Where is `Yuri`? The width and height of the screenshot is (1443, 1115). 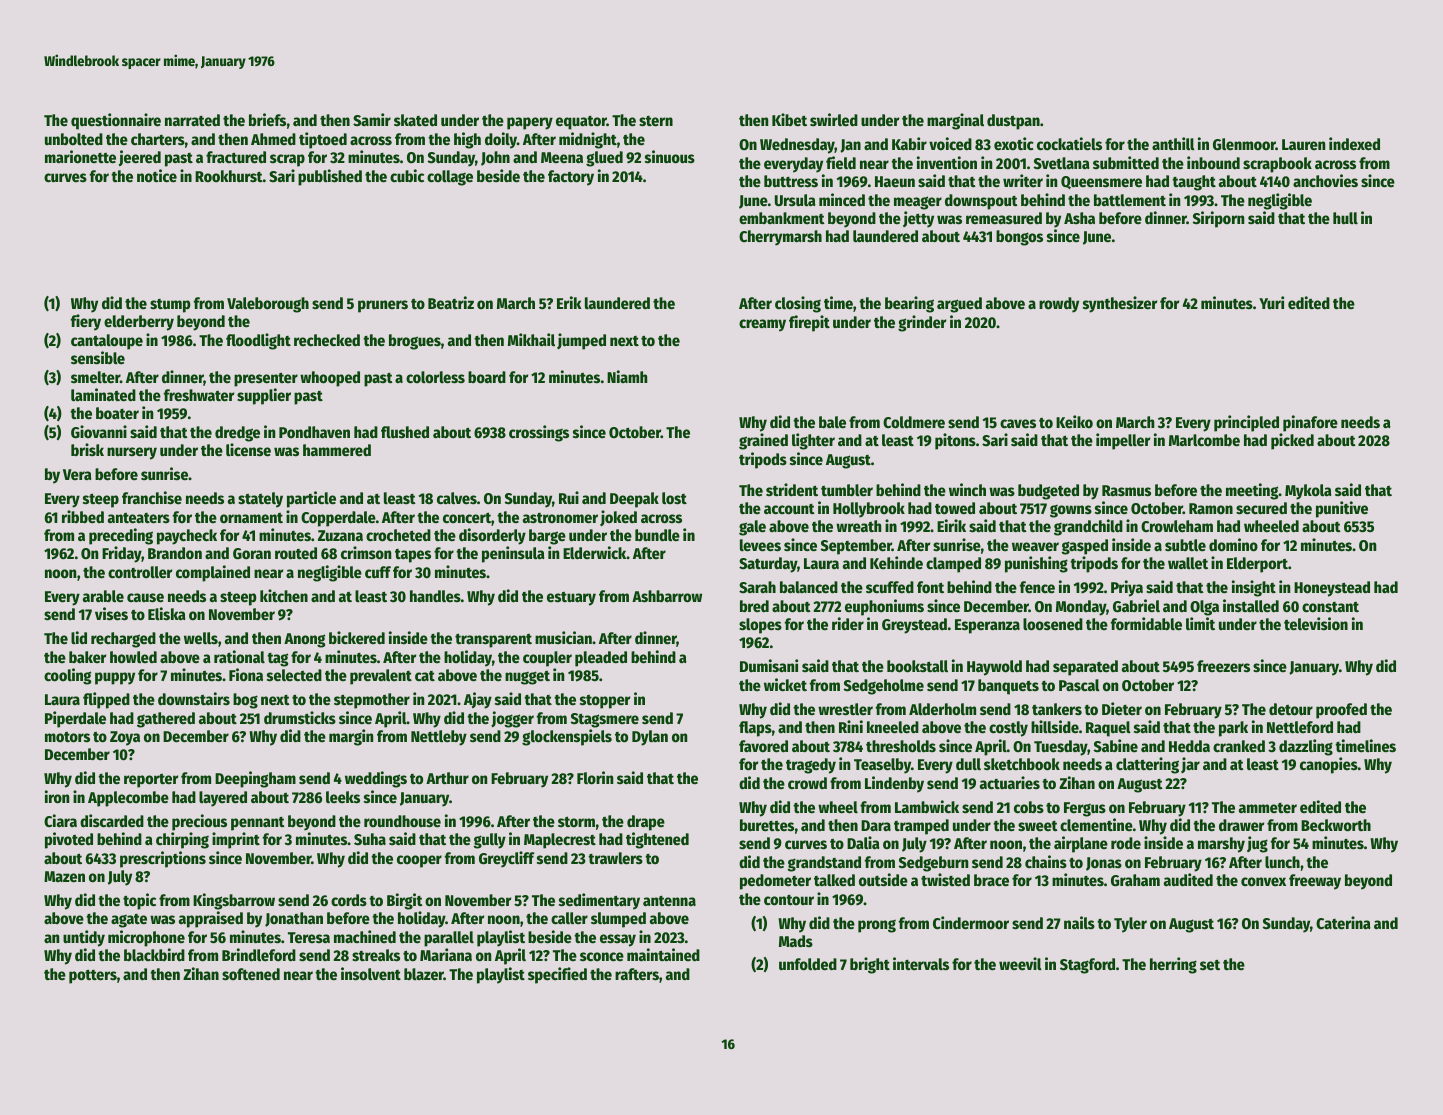 Yuri is located at coordinates (1271, 302).
